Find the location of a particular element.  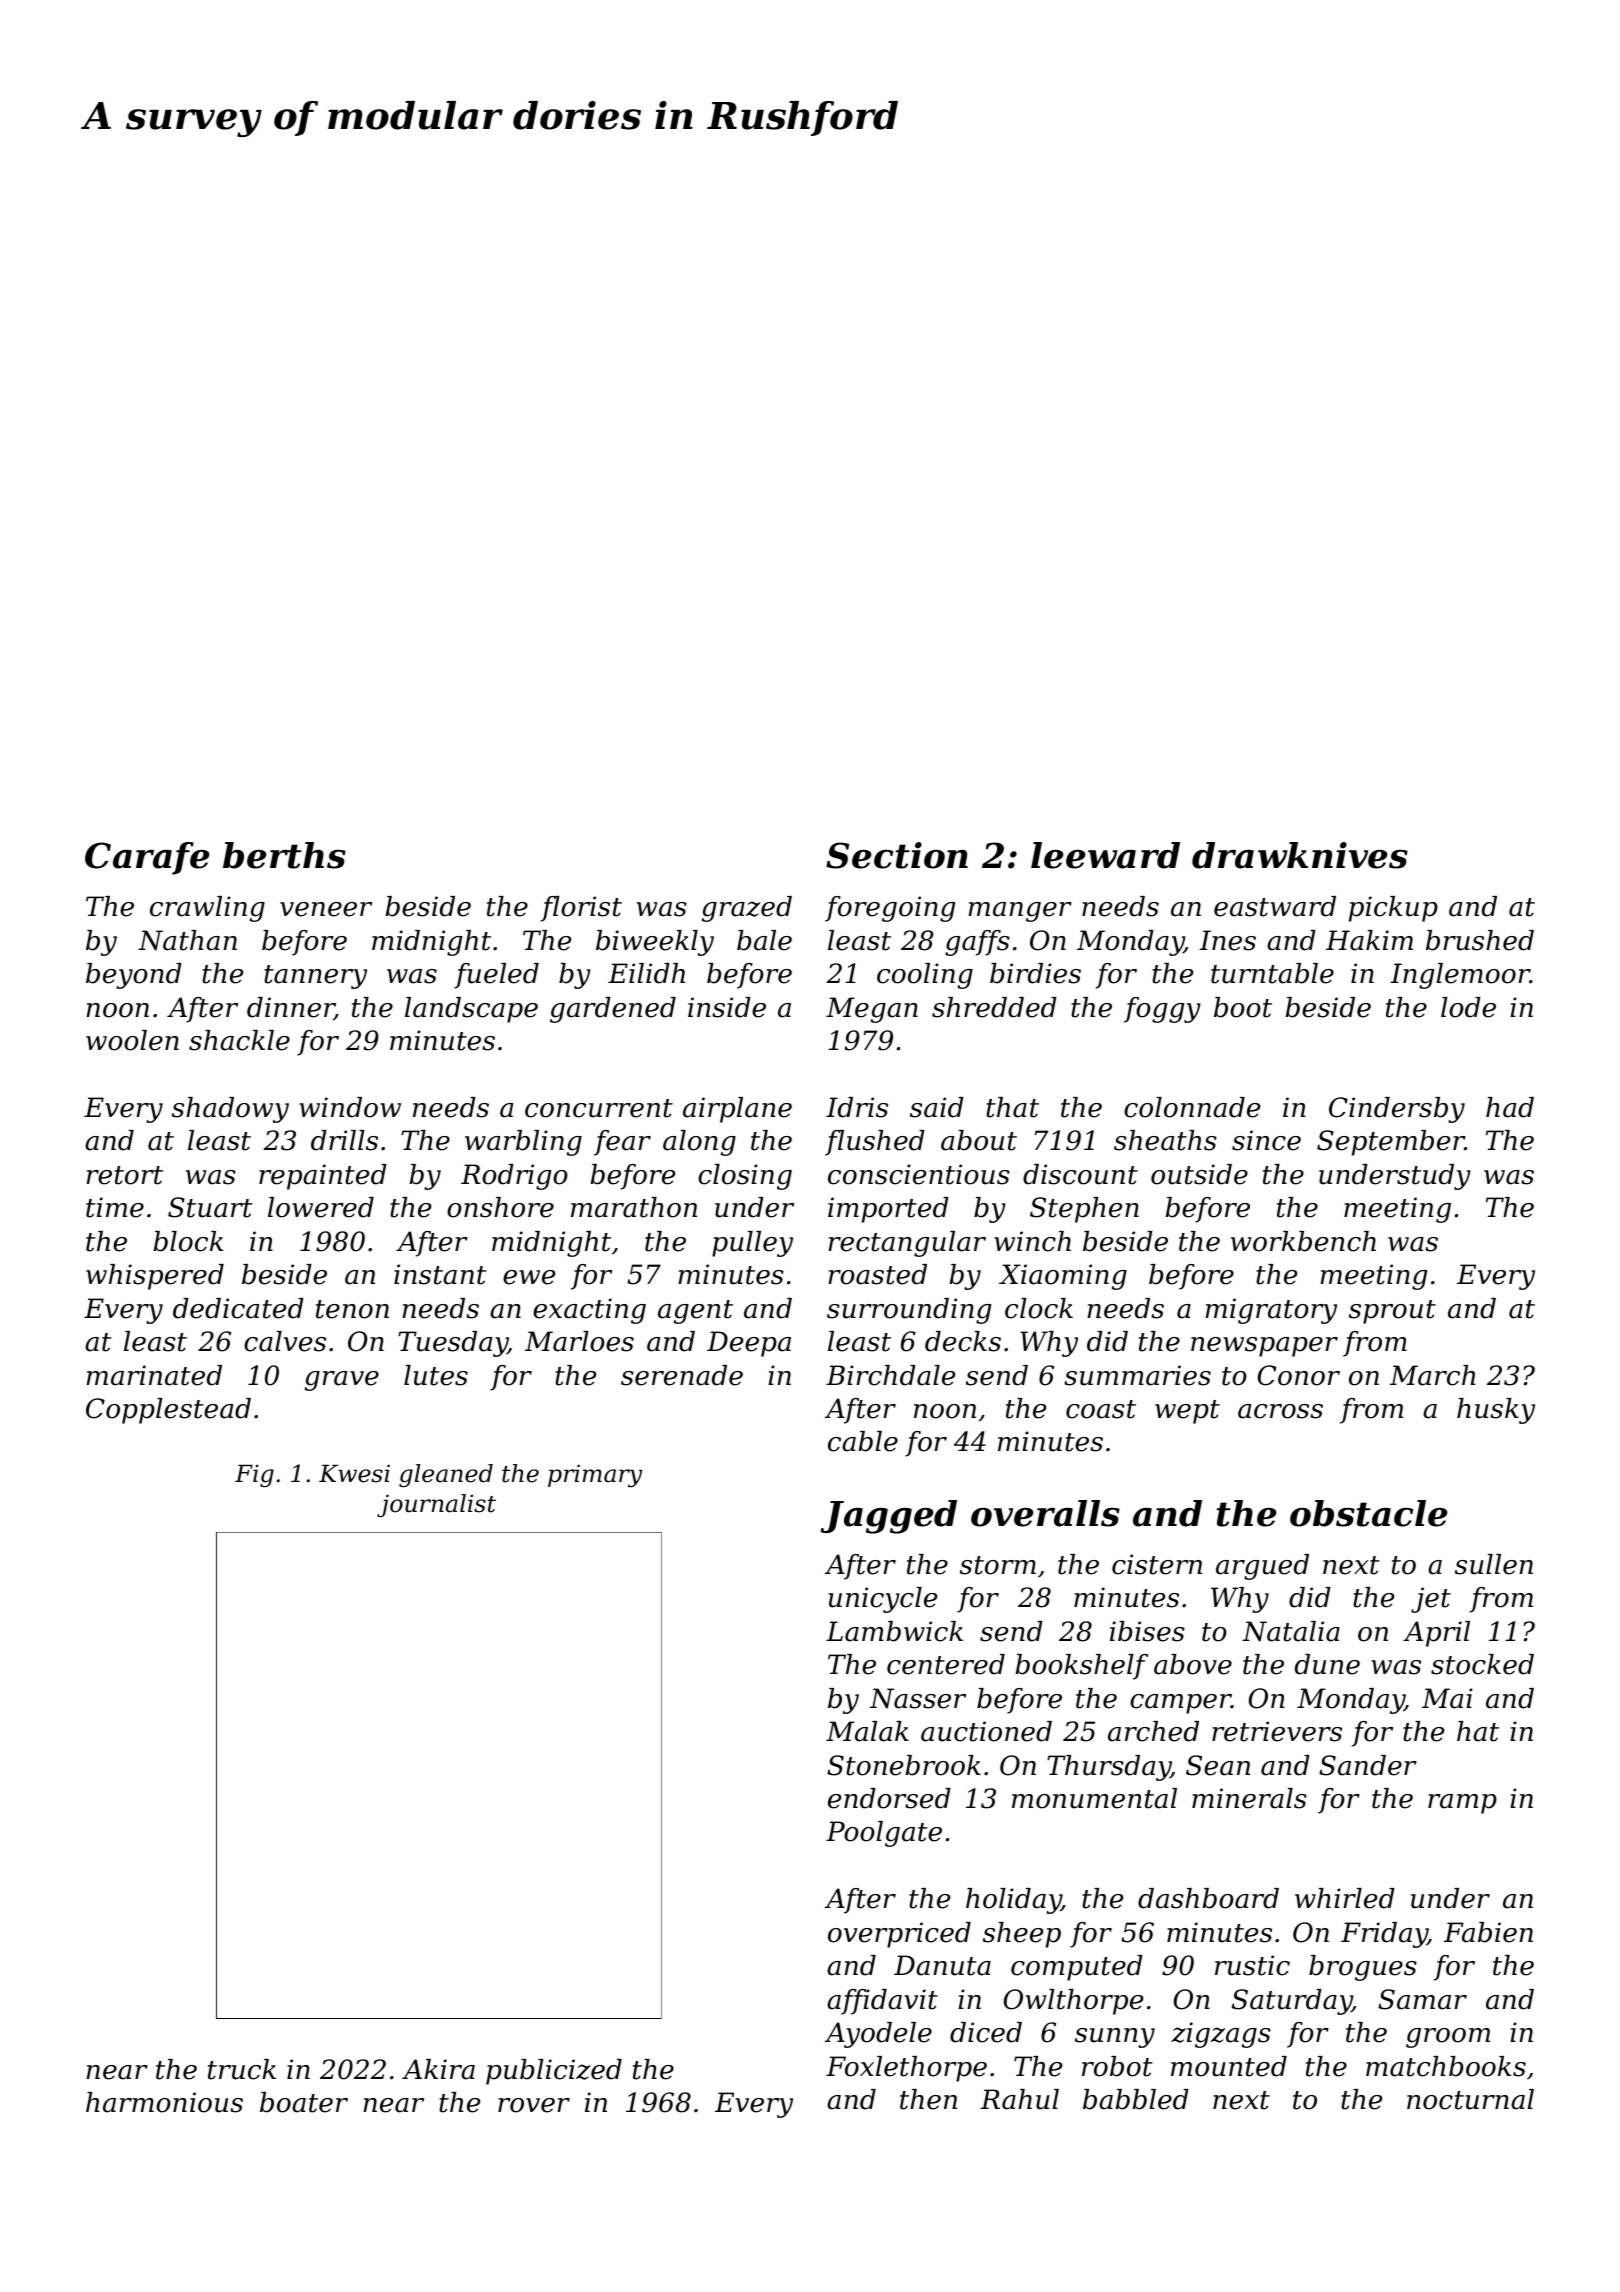

boater is located at coordinates (304, 2102).
